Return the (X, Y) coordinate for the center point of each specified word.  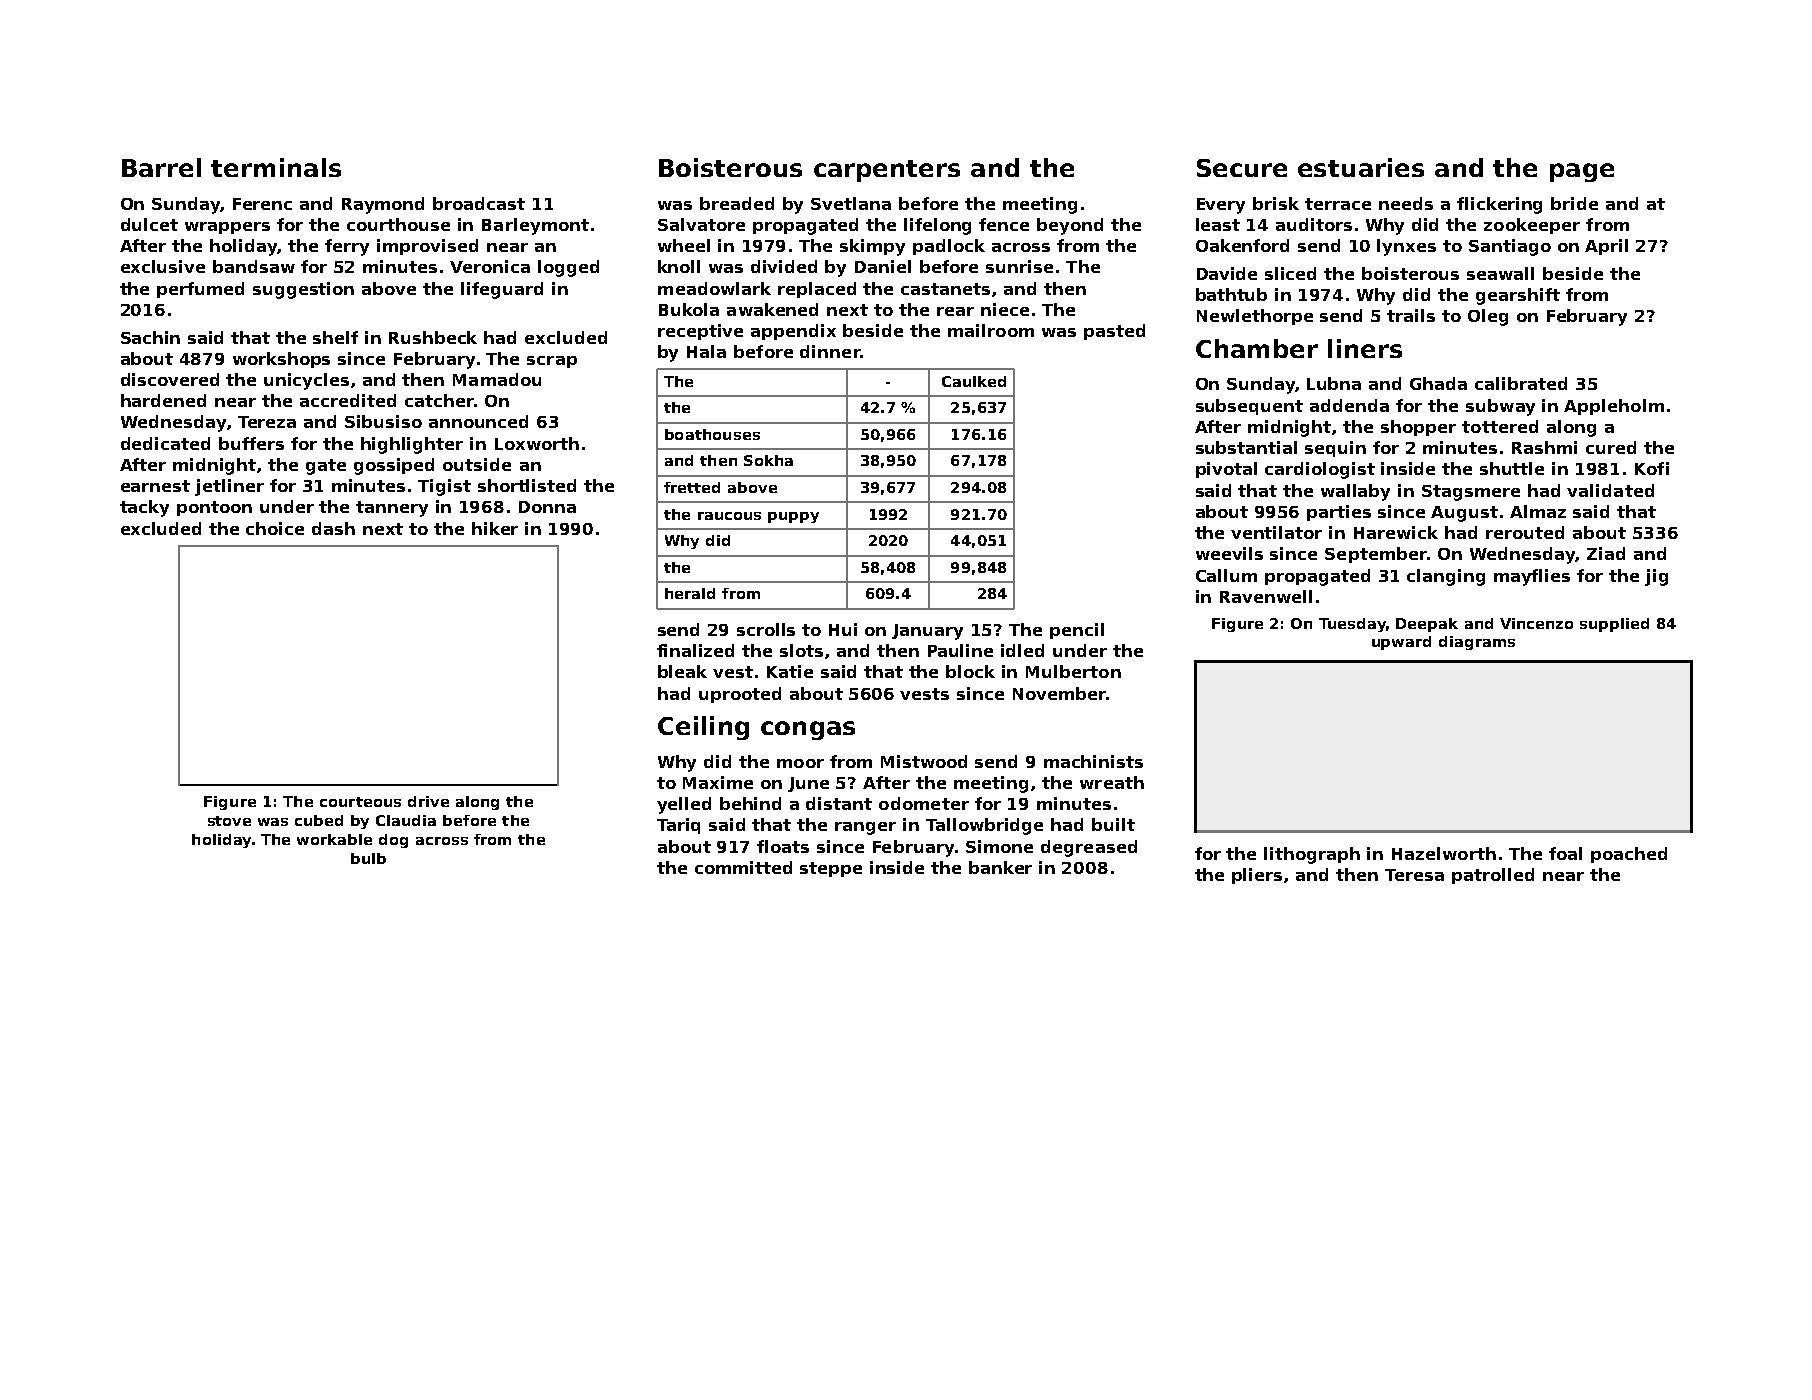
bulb (368, 858)
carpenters (887, 171)
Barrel (161, 167)
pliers (1257, 876)
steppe (831, 869)
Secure (1242, 168)
